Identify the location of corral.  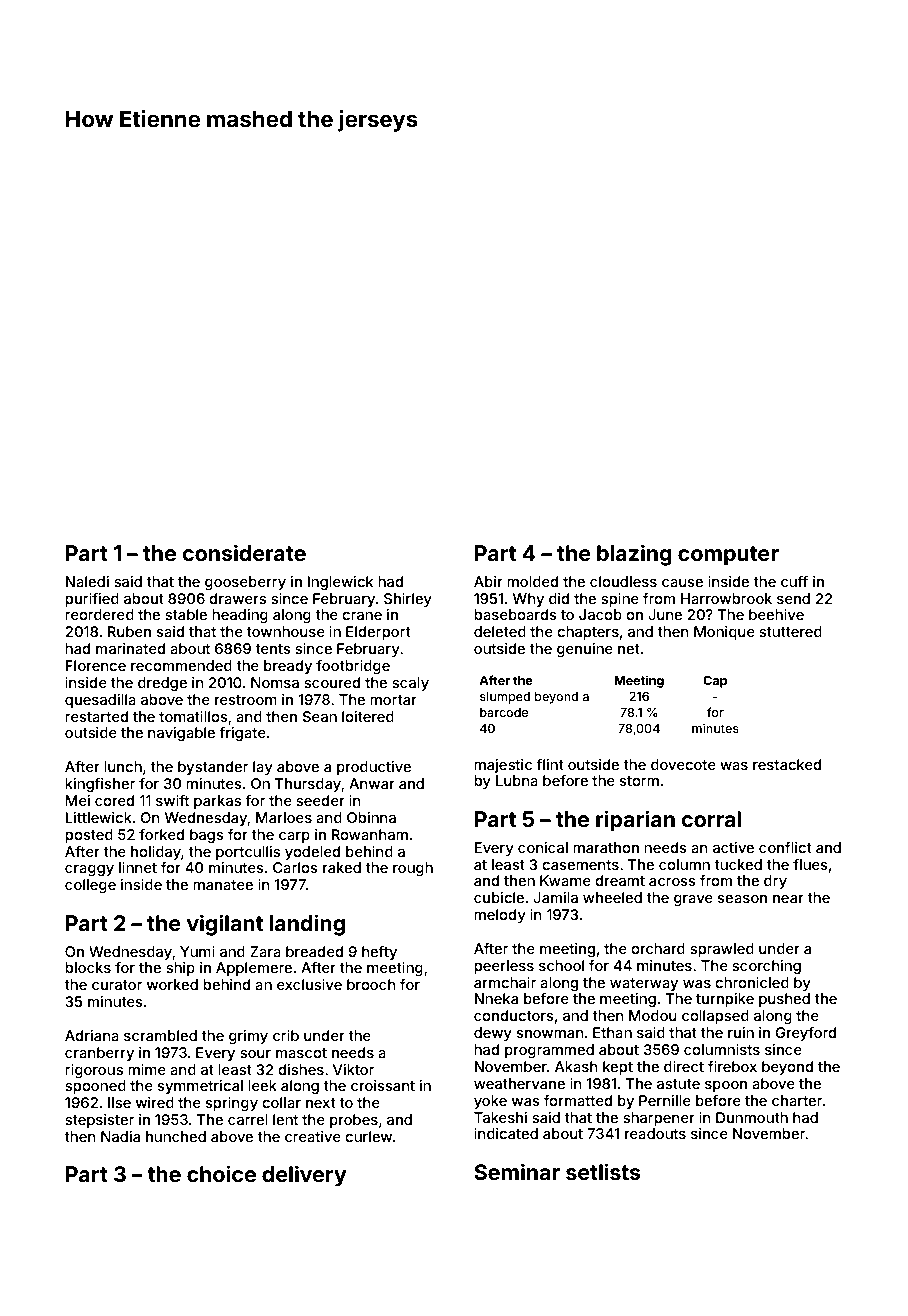
(711, 819).
